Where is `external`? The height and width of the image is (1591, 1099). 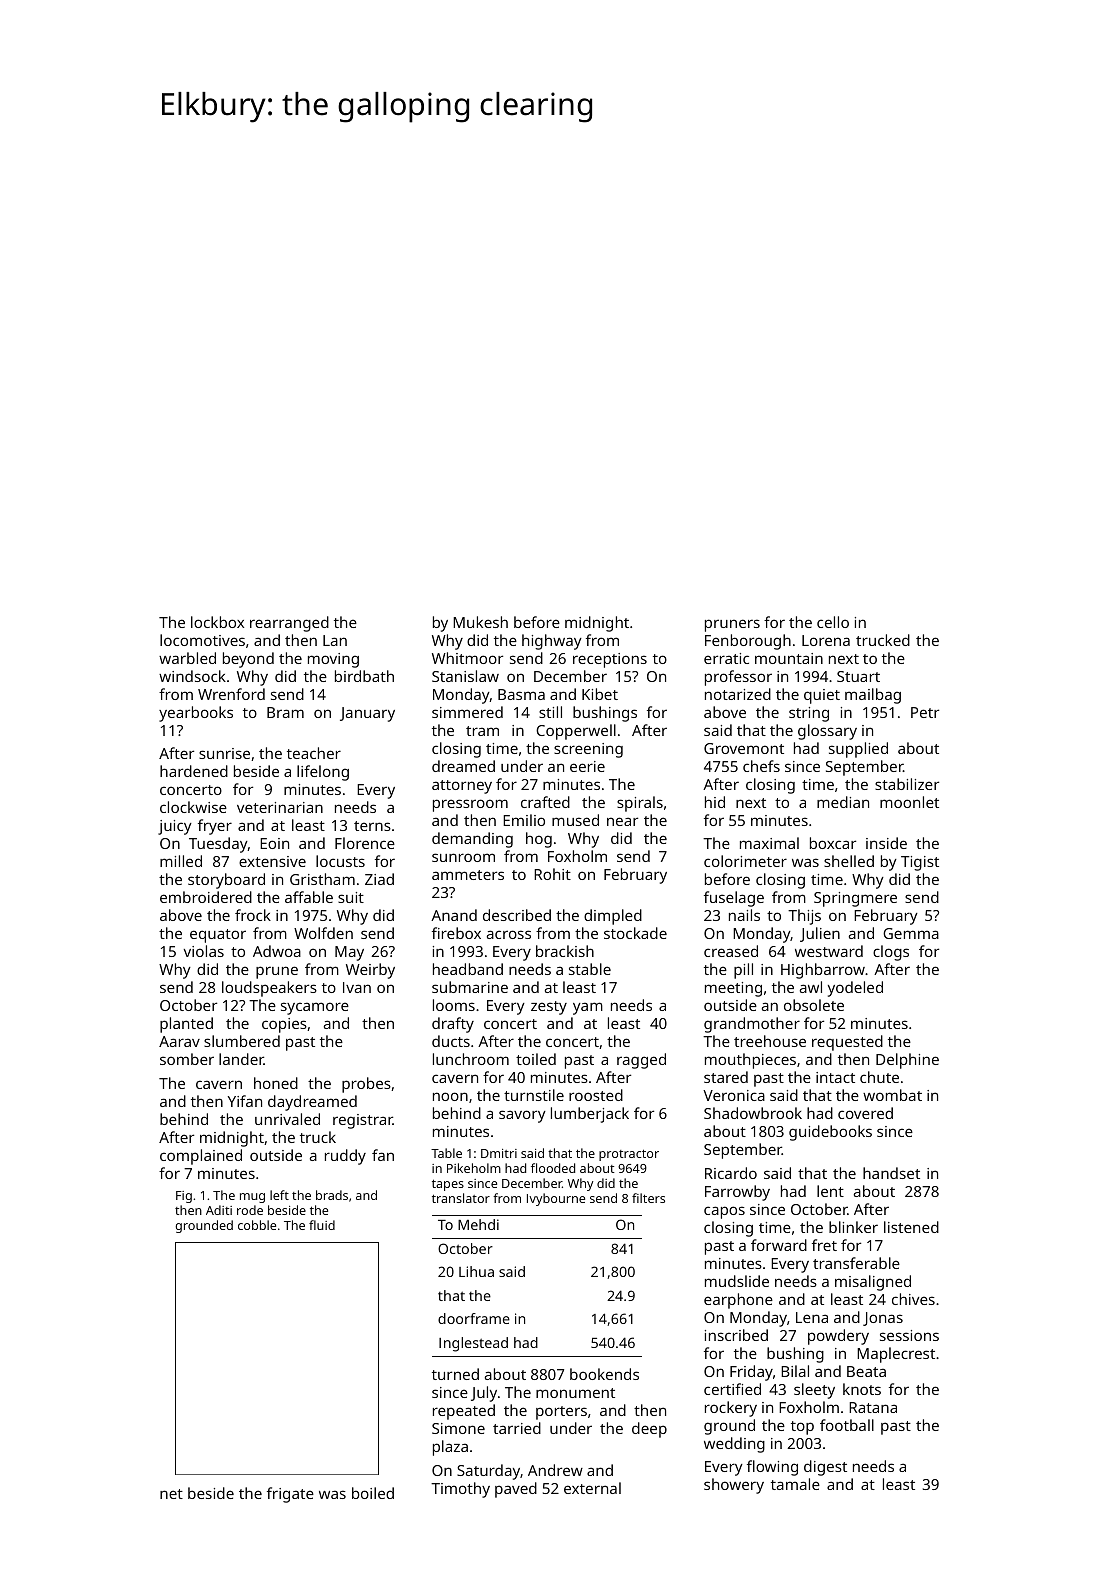
external is located at coordinates (592, 1488).
